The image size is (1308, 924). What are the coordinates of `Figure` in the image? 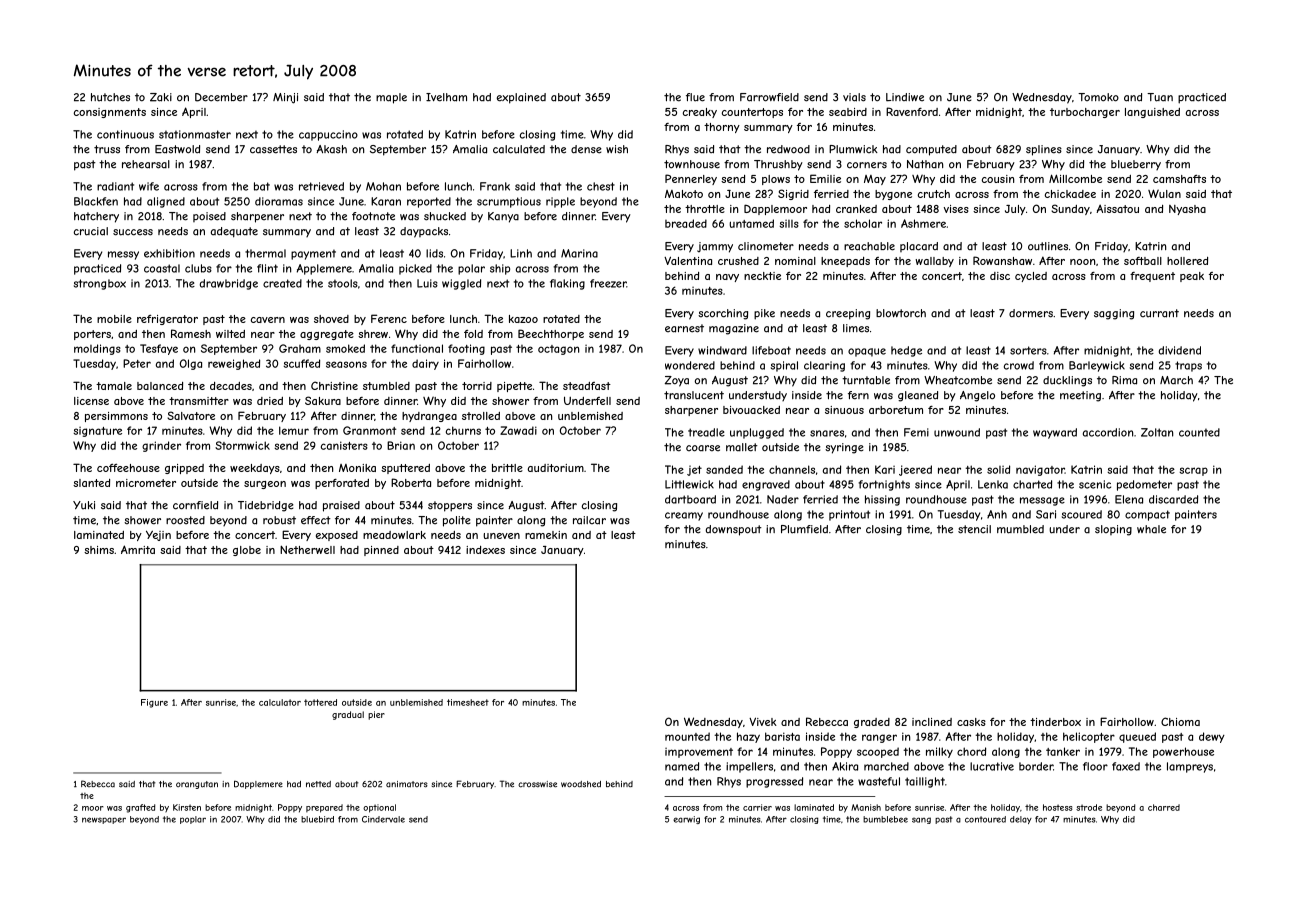 It's located at (154, 703).
